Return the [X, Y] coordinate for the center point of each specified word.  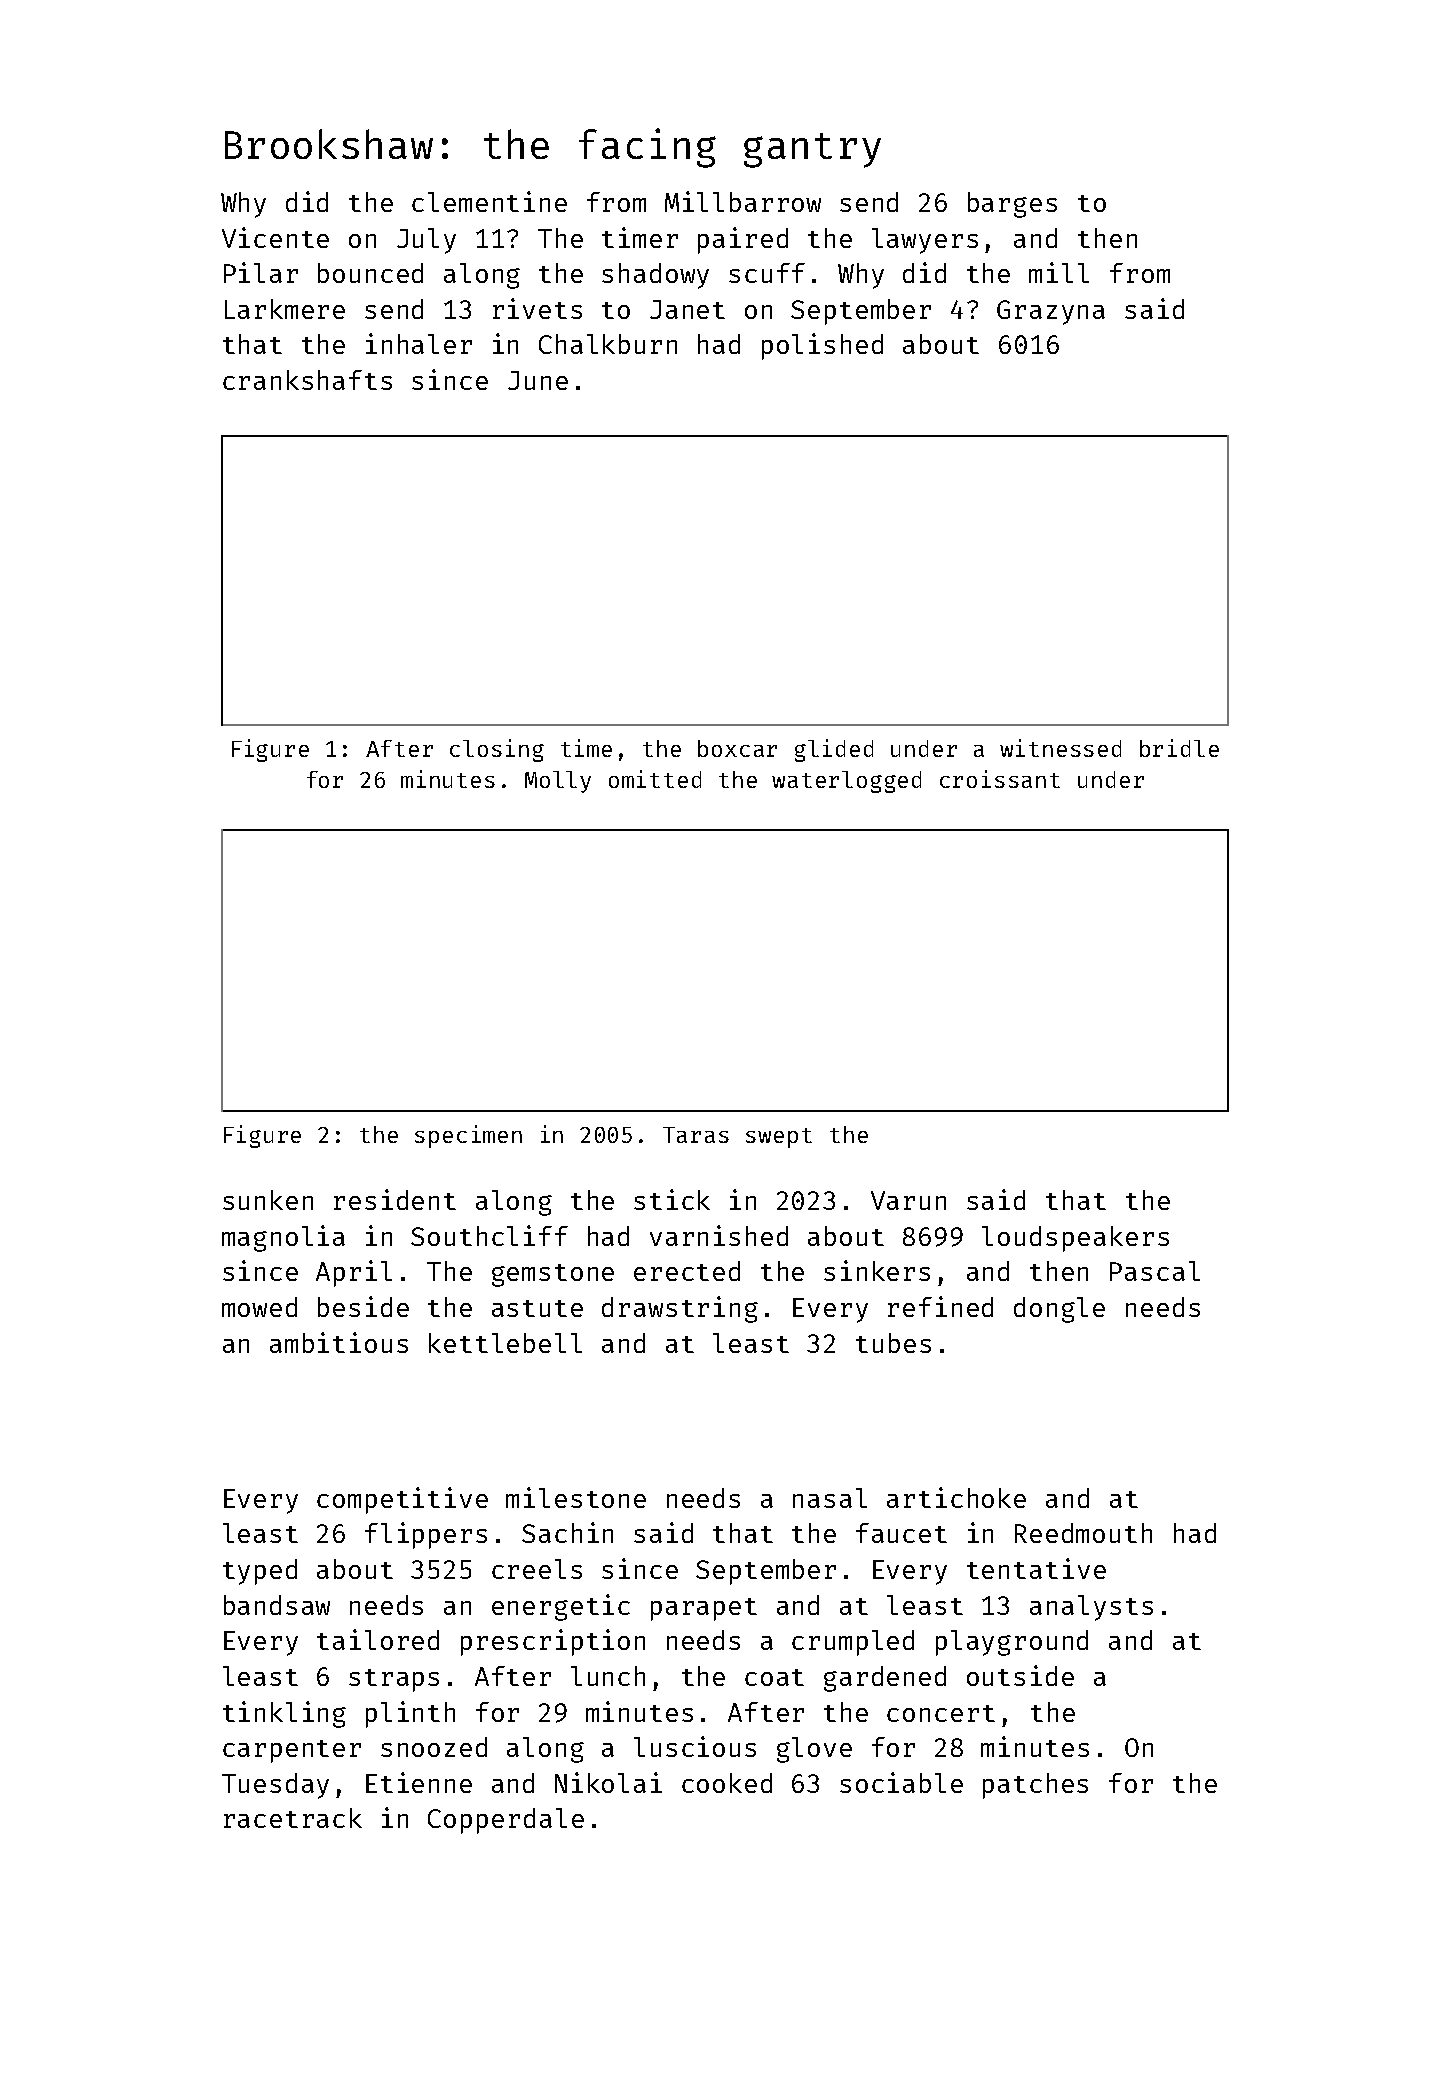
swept [779, 1138]
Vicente [275, 237]
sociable [901, 1782]
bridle [1179, 748]
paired [743, 240]
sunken [268, 1200]
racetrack [293, 1818]
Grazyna [1051, 312]
